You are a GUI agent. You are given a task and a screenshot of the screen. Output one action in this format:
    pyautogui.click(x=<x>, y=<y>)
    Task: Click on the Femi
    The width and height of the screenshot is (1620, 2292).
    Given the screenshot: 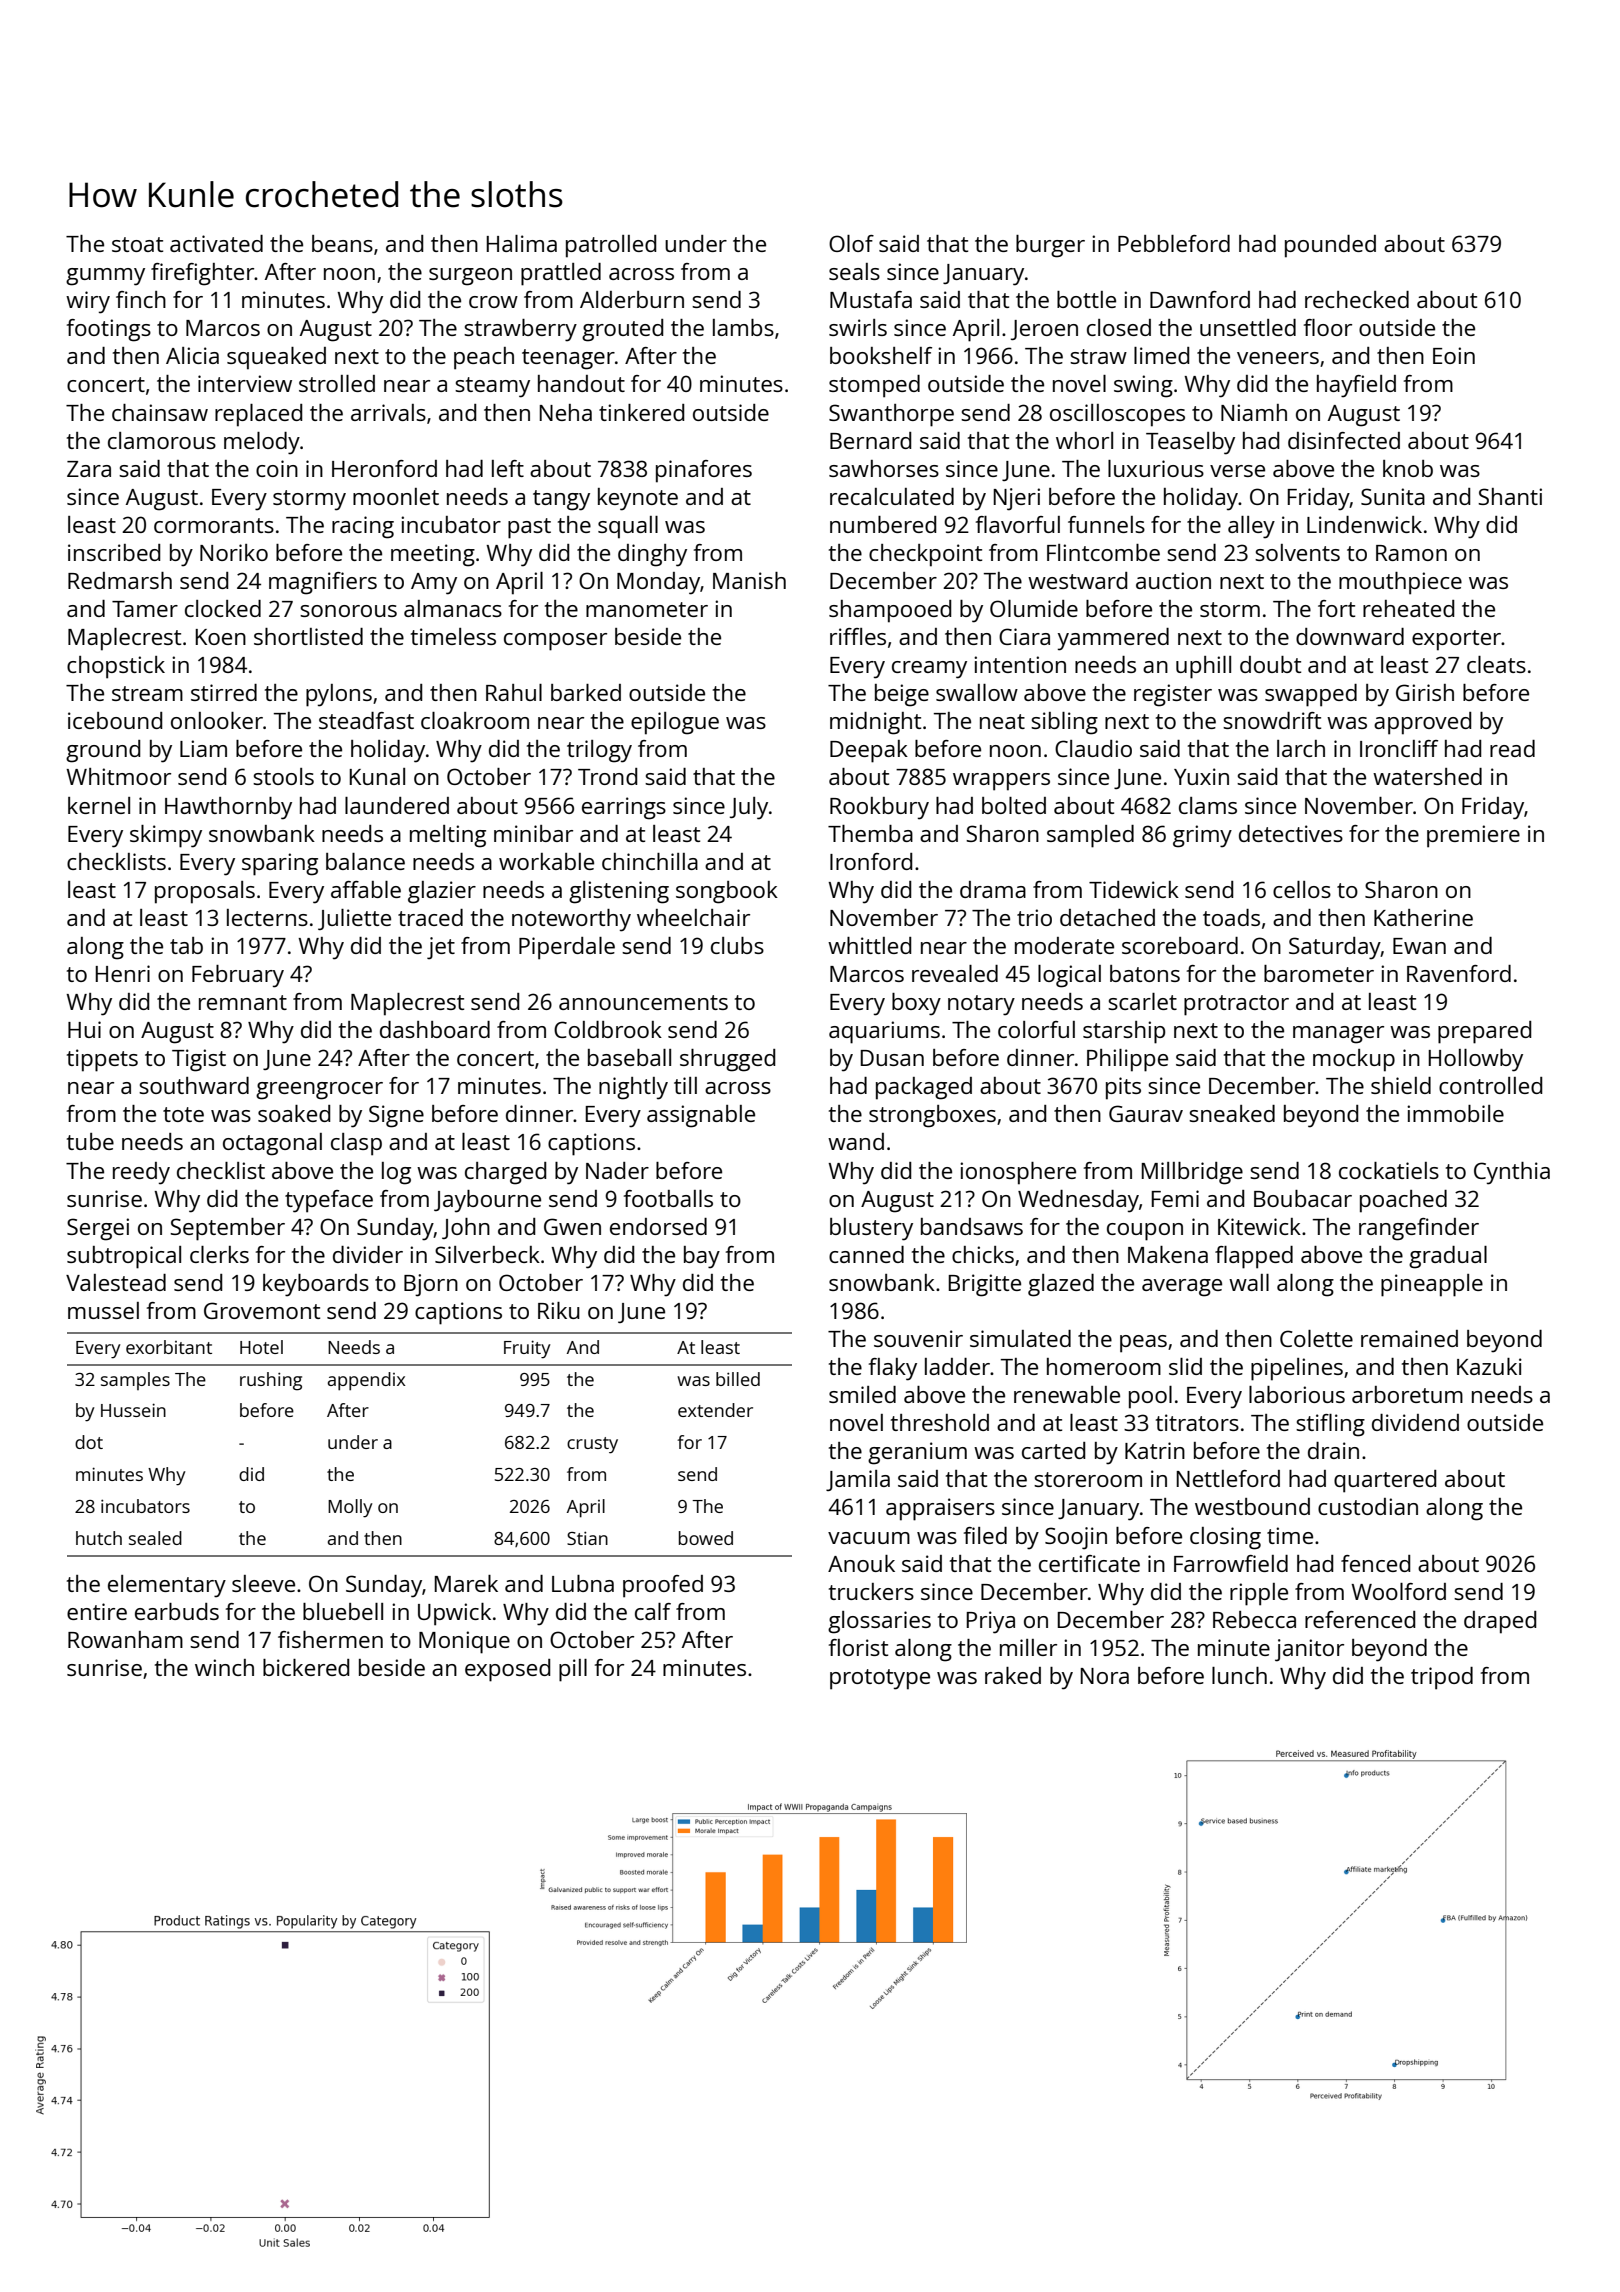 What is the action you would take?
    pyautogui.click(x=1175, y=1198)
